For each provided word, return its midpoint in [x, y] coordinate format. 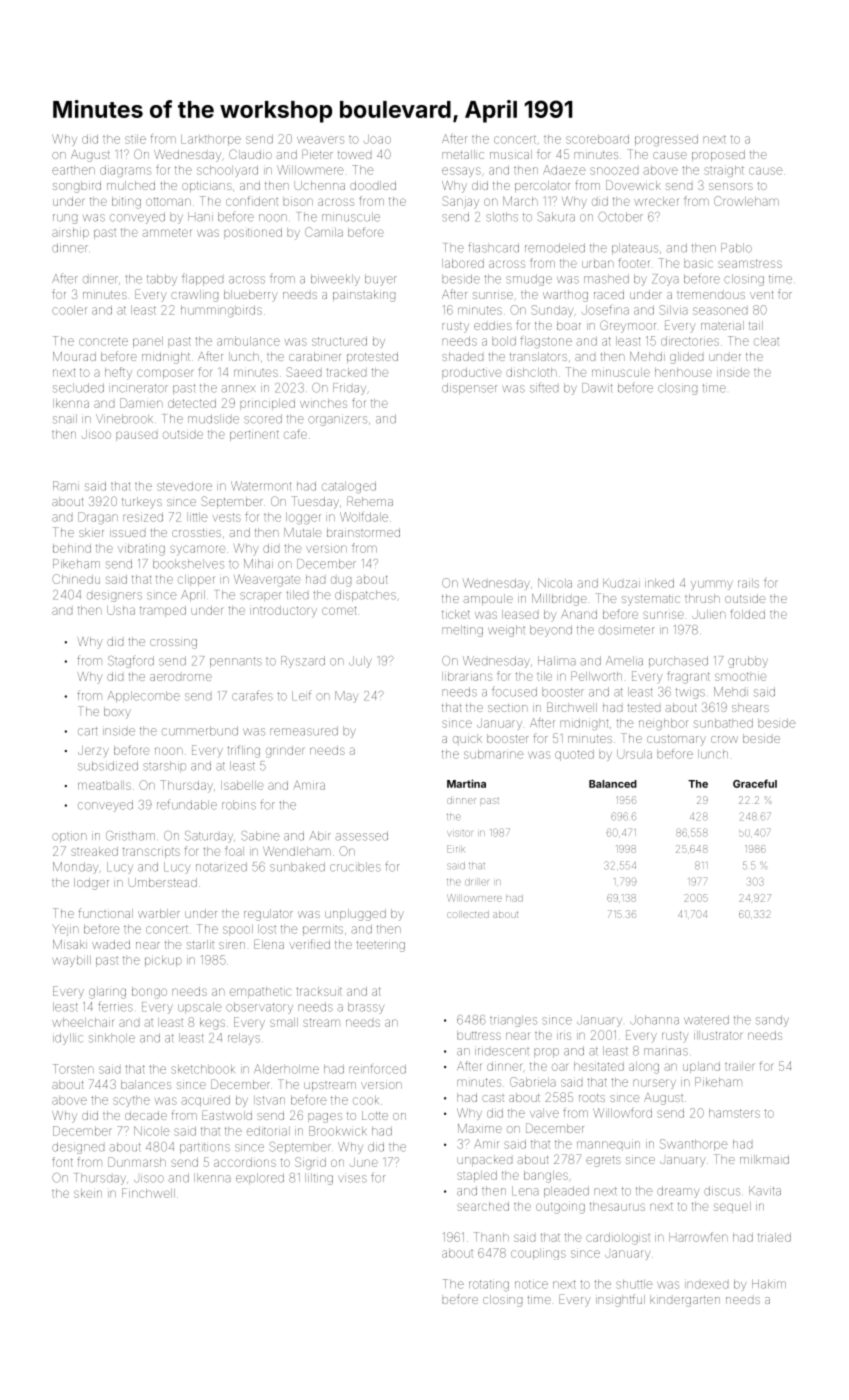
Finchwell [148, 1193]
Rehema [370, 501]
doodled [373, 185]
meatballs [104, 785]
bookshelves [188, 564]
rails [748, 583]
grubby [748, 662]
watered [706, 1020]
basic [698, 263]
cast [493, 1098]
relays [244, 1039]
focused [514, 691]
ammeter [167, 232]
